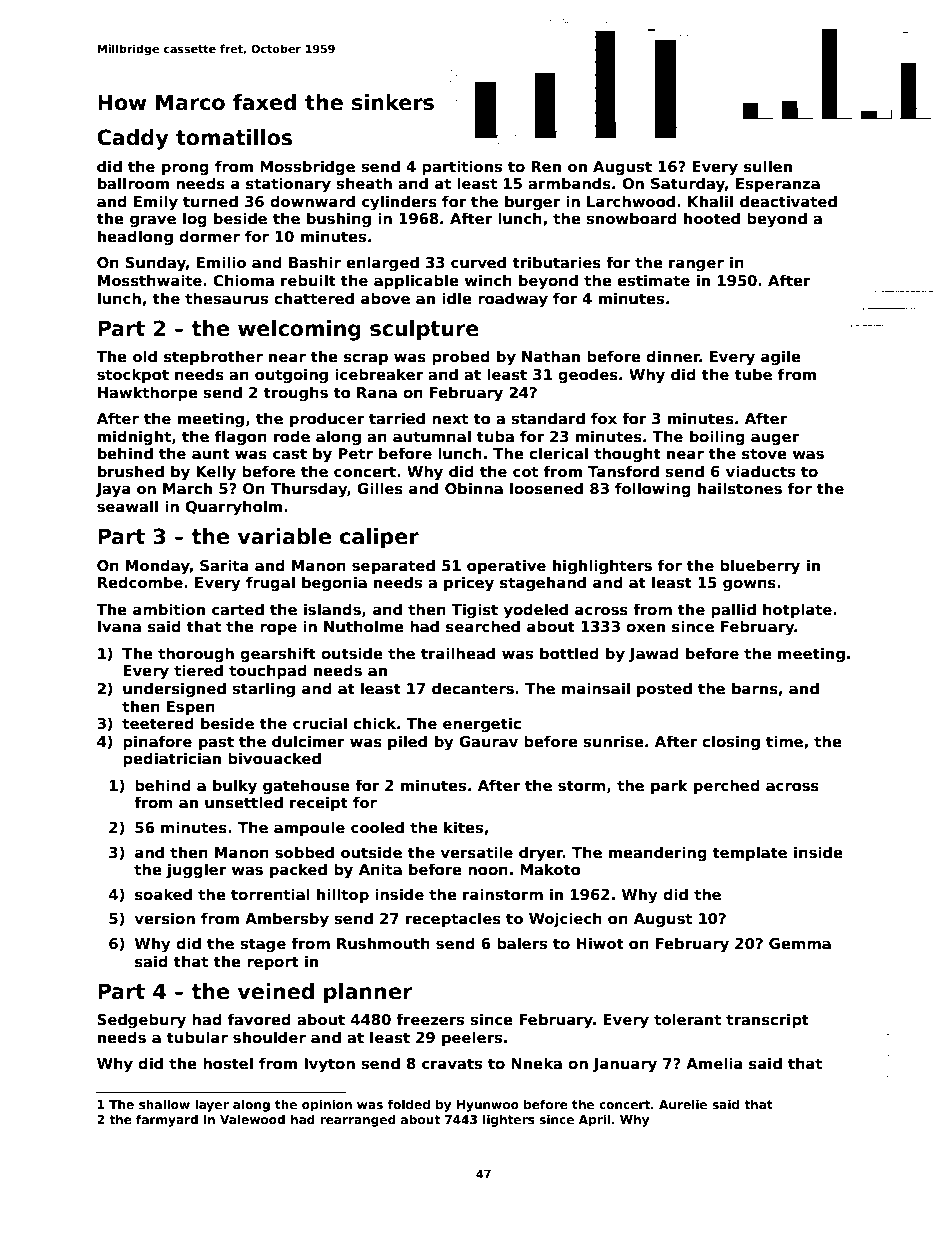 This page has width=952, height=1233. I want to click on transcript, so click(767, 1020).
